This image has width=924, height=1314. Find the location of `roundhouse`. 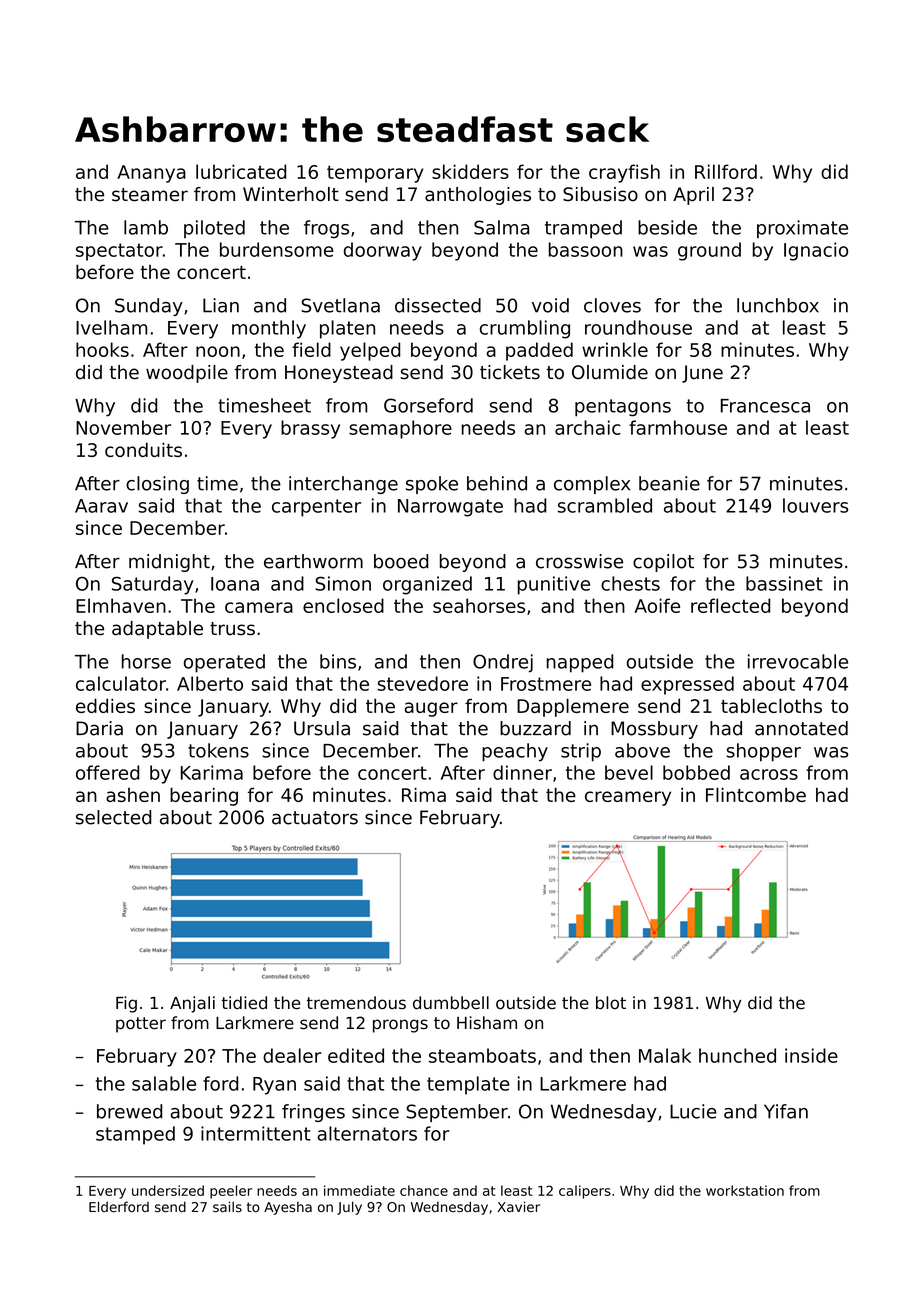

roundhouse is located at coordinates (638, 327).
